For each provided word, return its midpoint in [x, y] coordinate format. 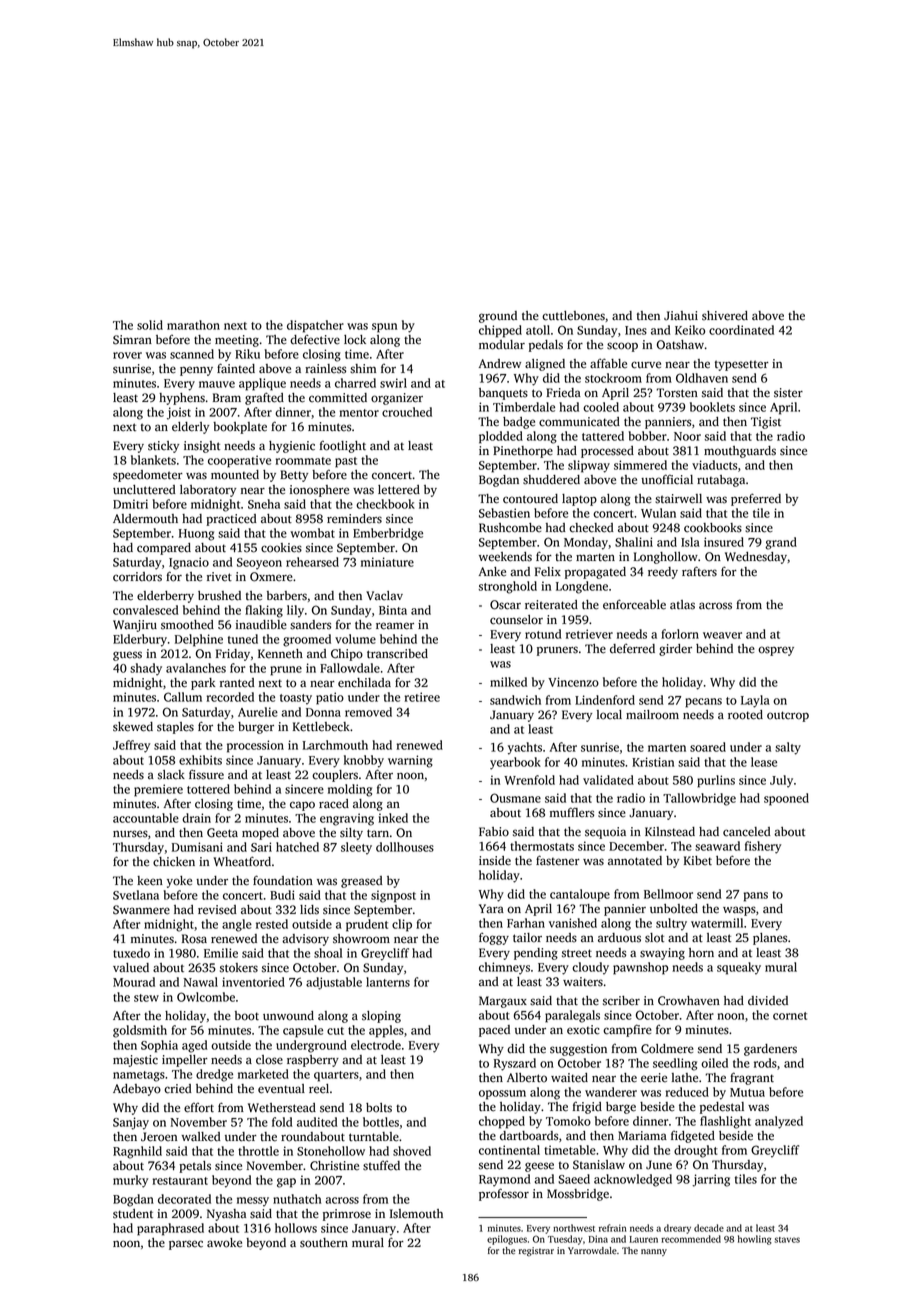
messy [253, 1202]
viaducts [714, 465]
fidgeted [693, 1137]
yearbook [515, 763]
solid [150, 325]
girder [675, 650]
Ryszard [515, 1064]
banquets [503, 394]
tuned [243, 639]
